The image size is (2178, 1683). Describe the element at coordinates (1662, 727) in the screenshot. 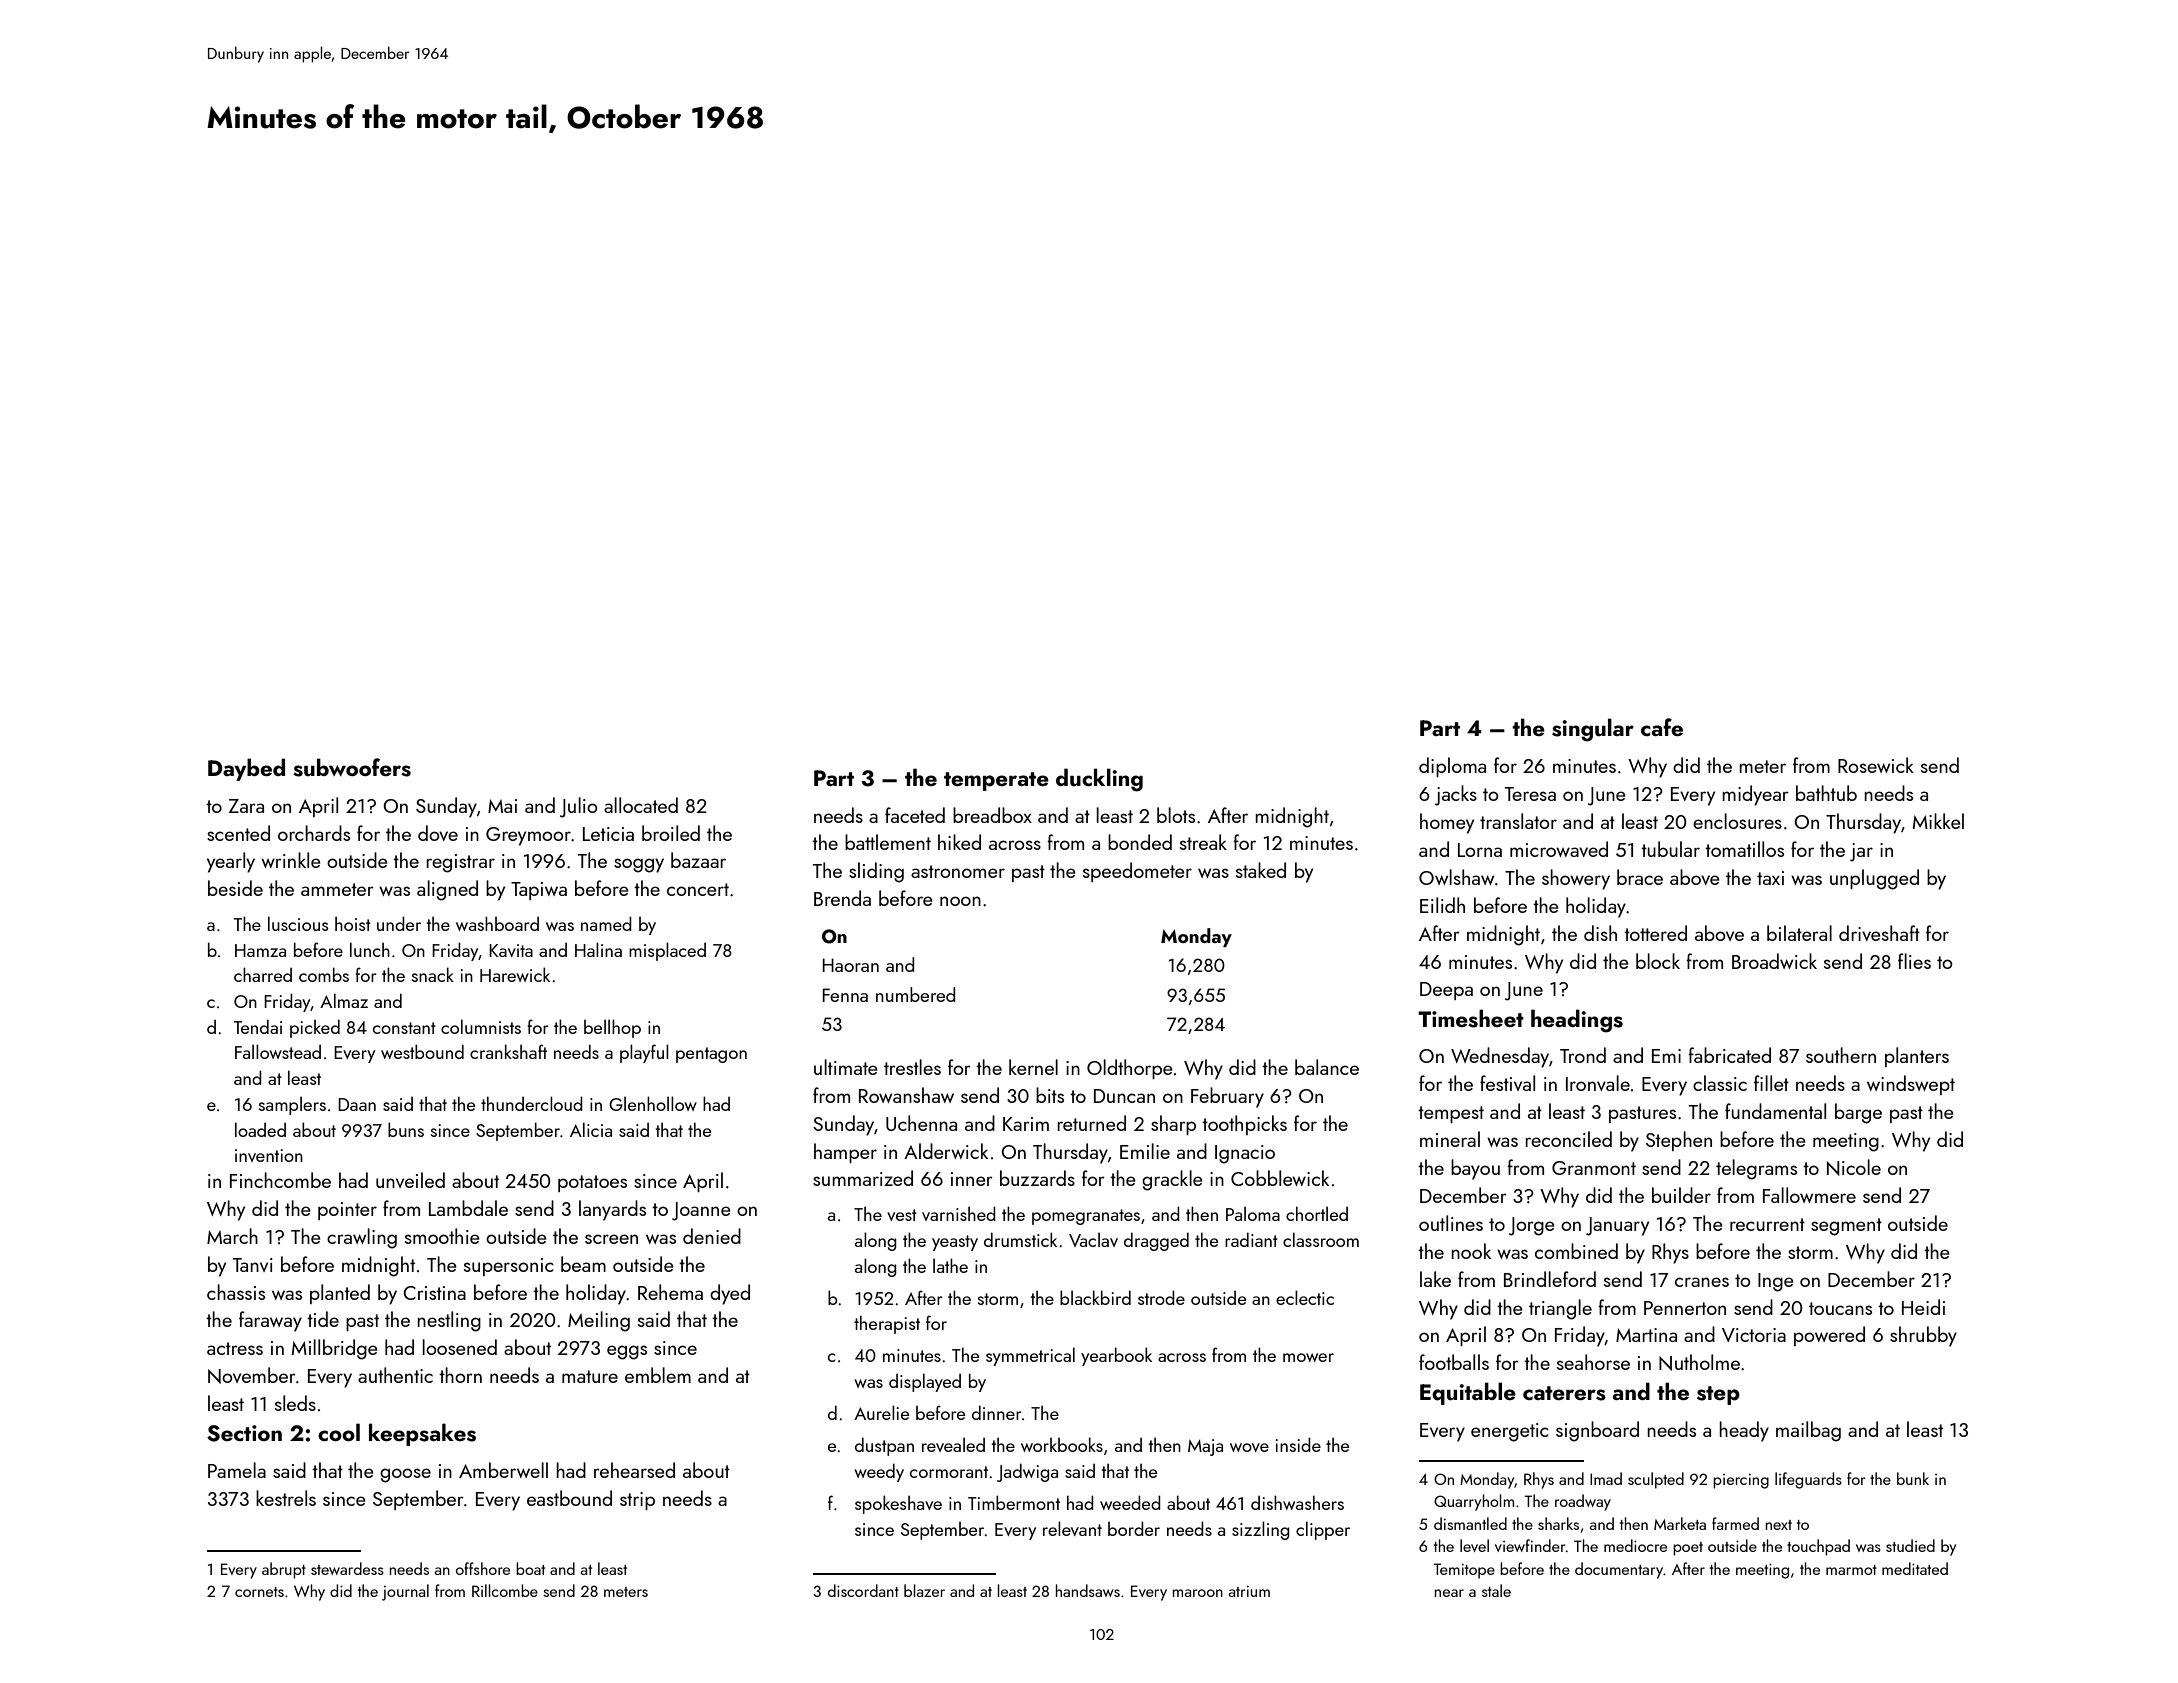

I see `cafe` at that location.
